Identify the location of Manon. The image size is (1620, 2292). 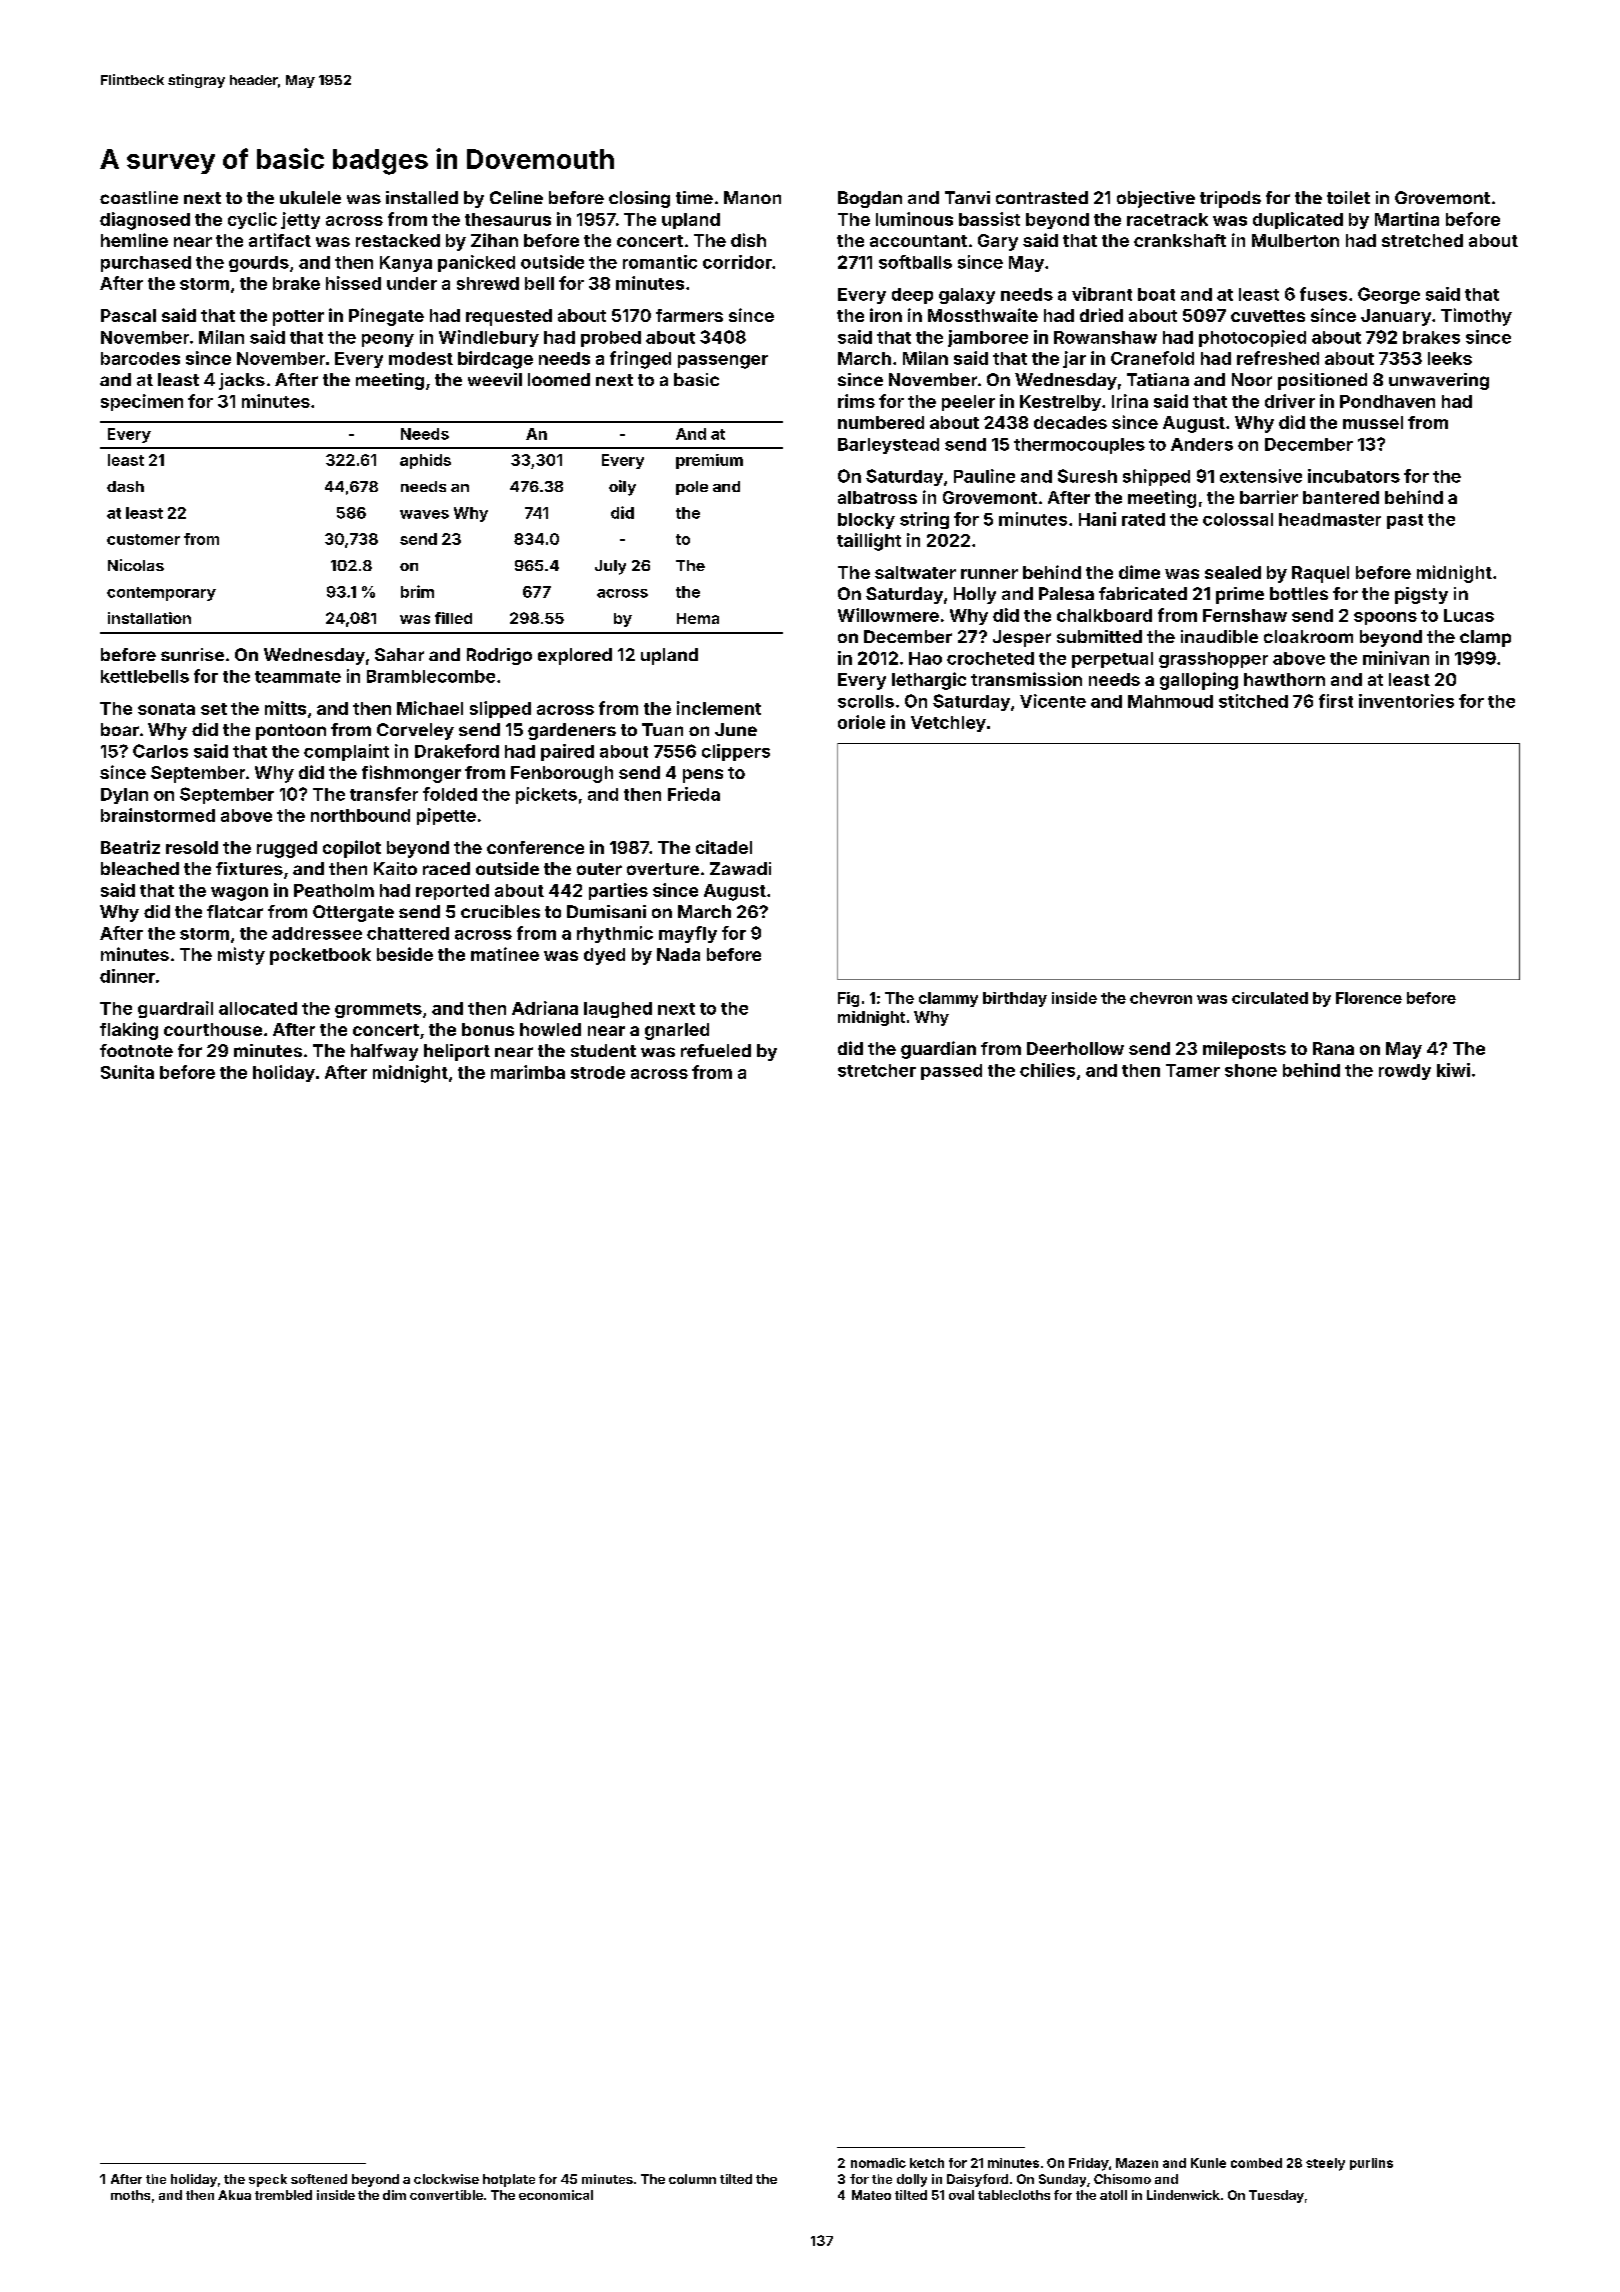
(752, 197).
